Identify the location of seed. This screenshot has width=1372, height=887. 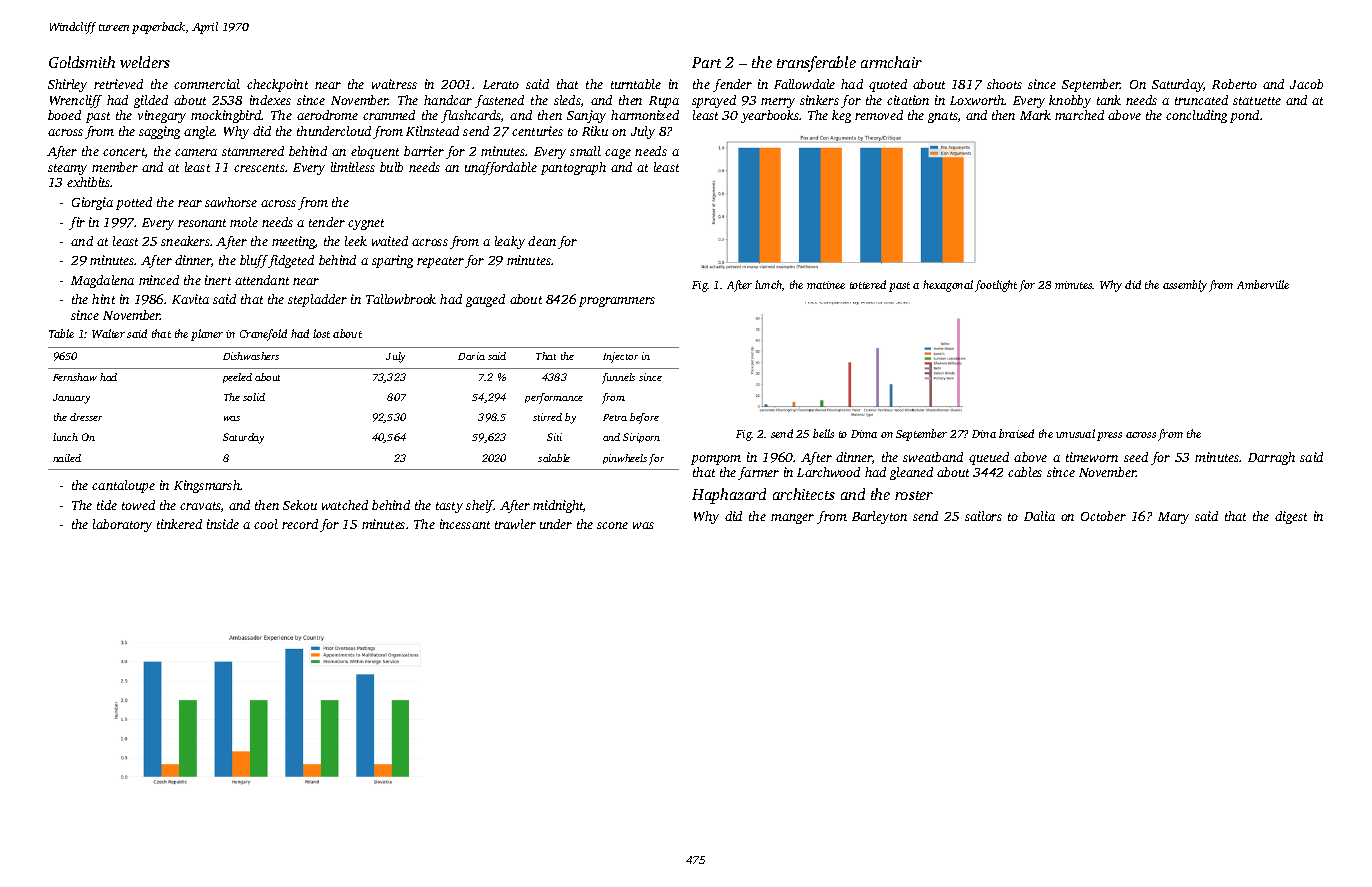
(1136, 457).
